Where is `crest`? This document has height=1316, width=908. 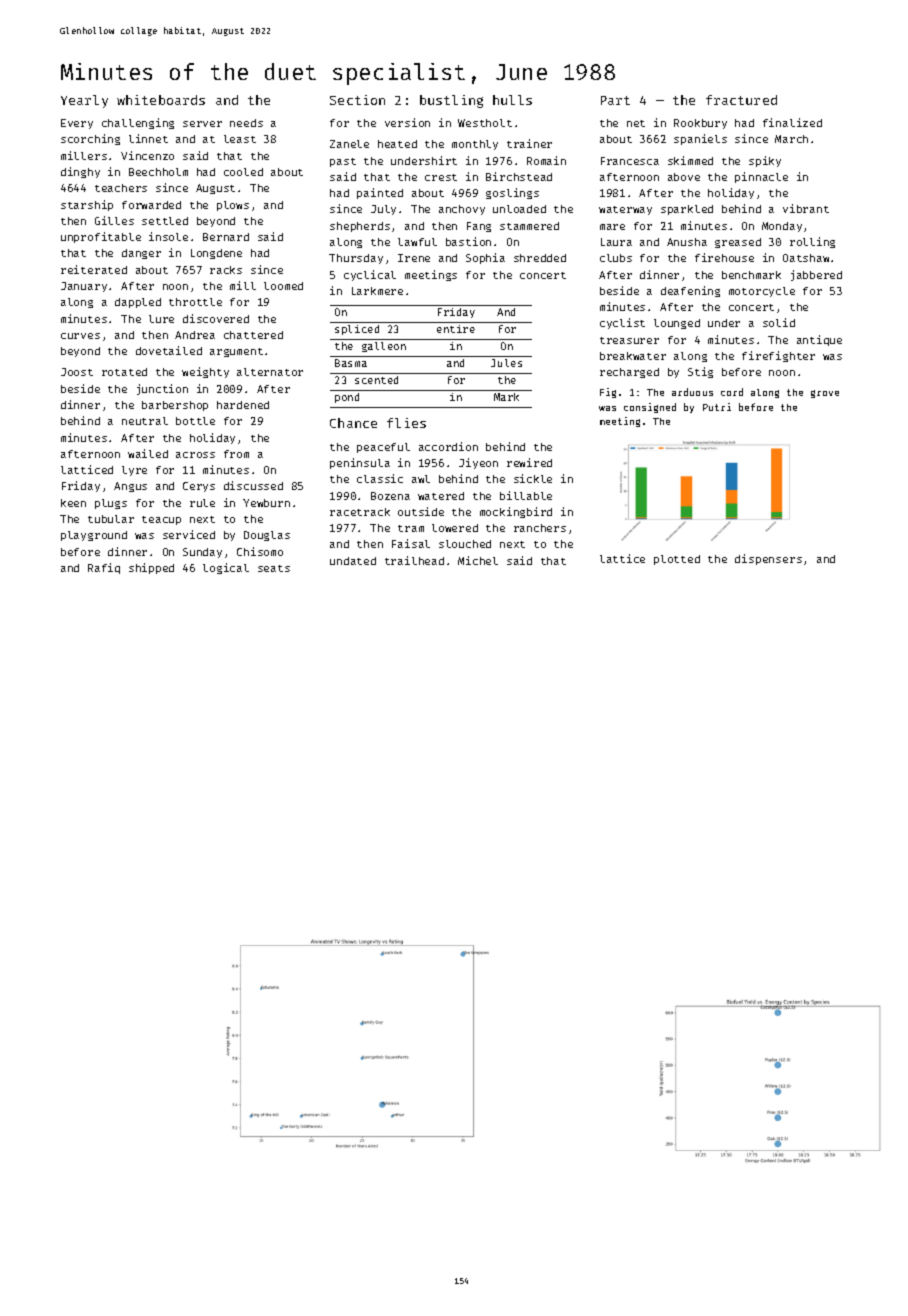
crest is located at coordinates (441, 177).
